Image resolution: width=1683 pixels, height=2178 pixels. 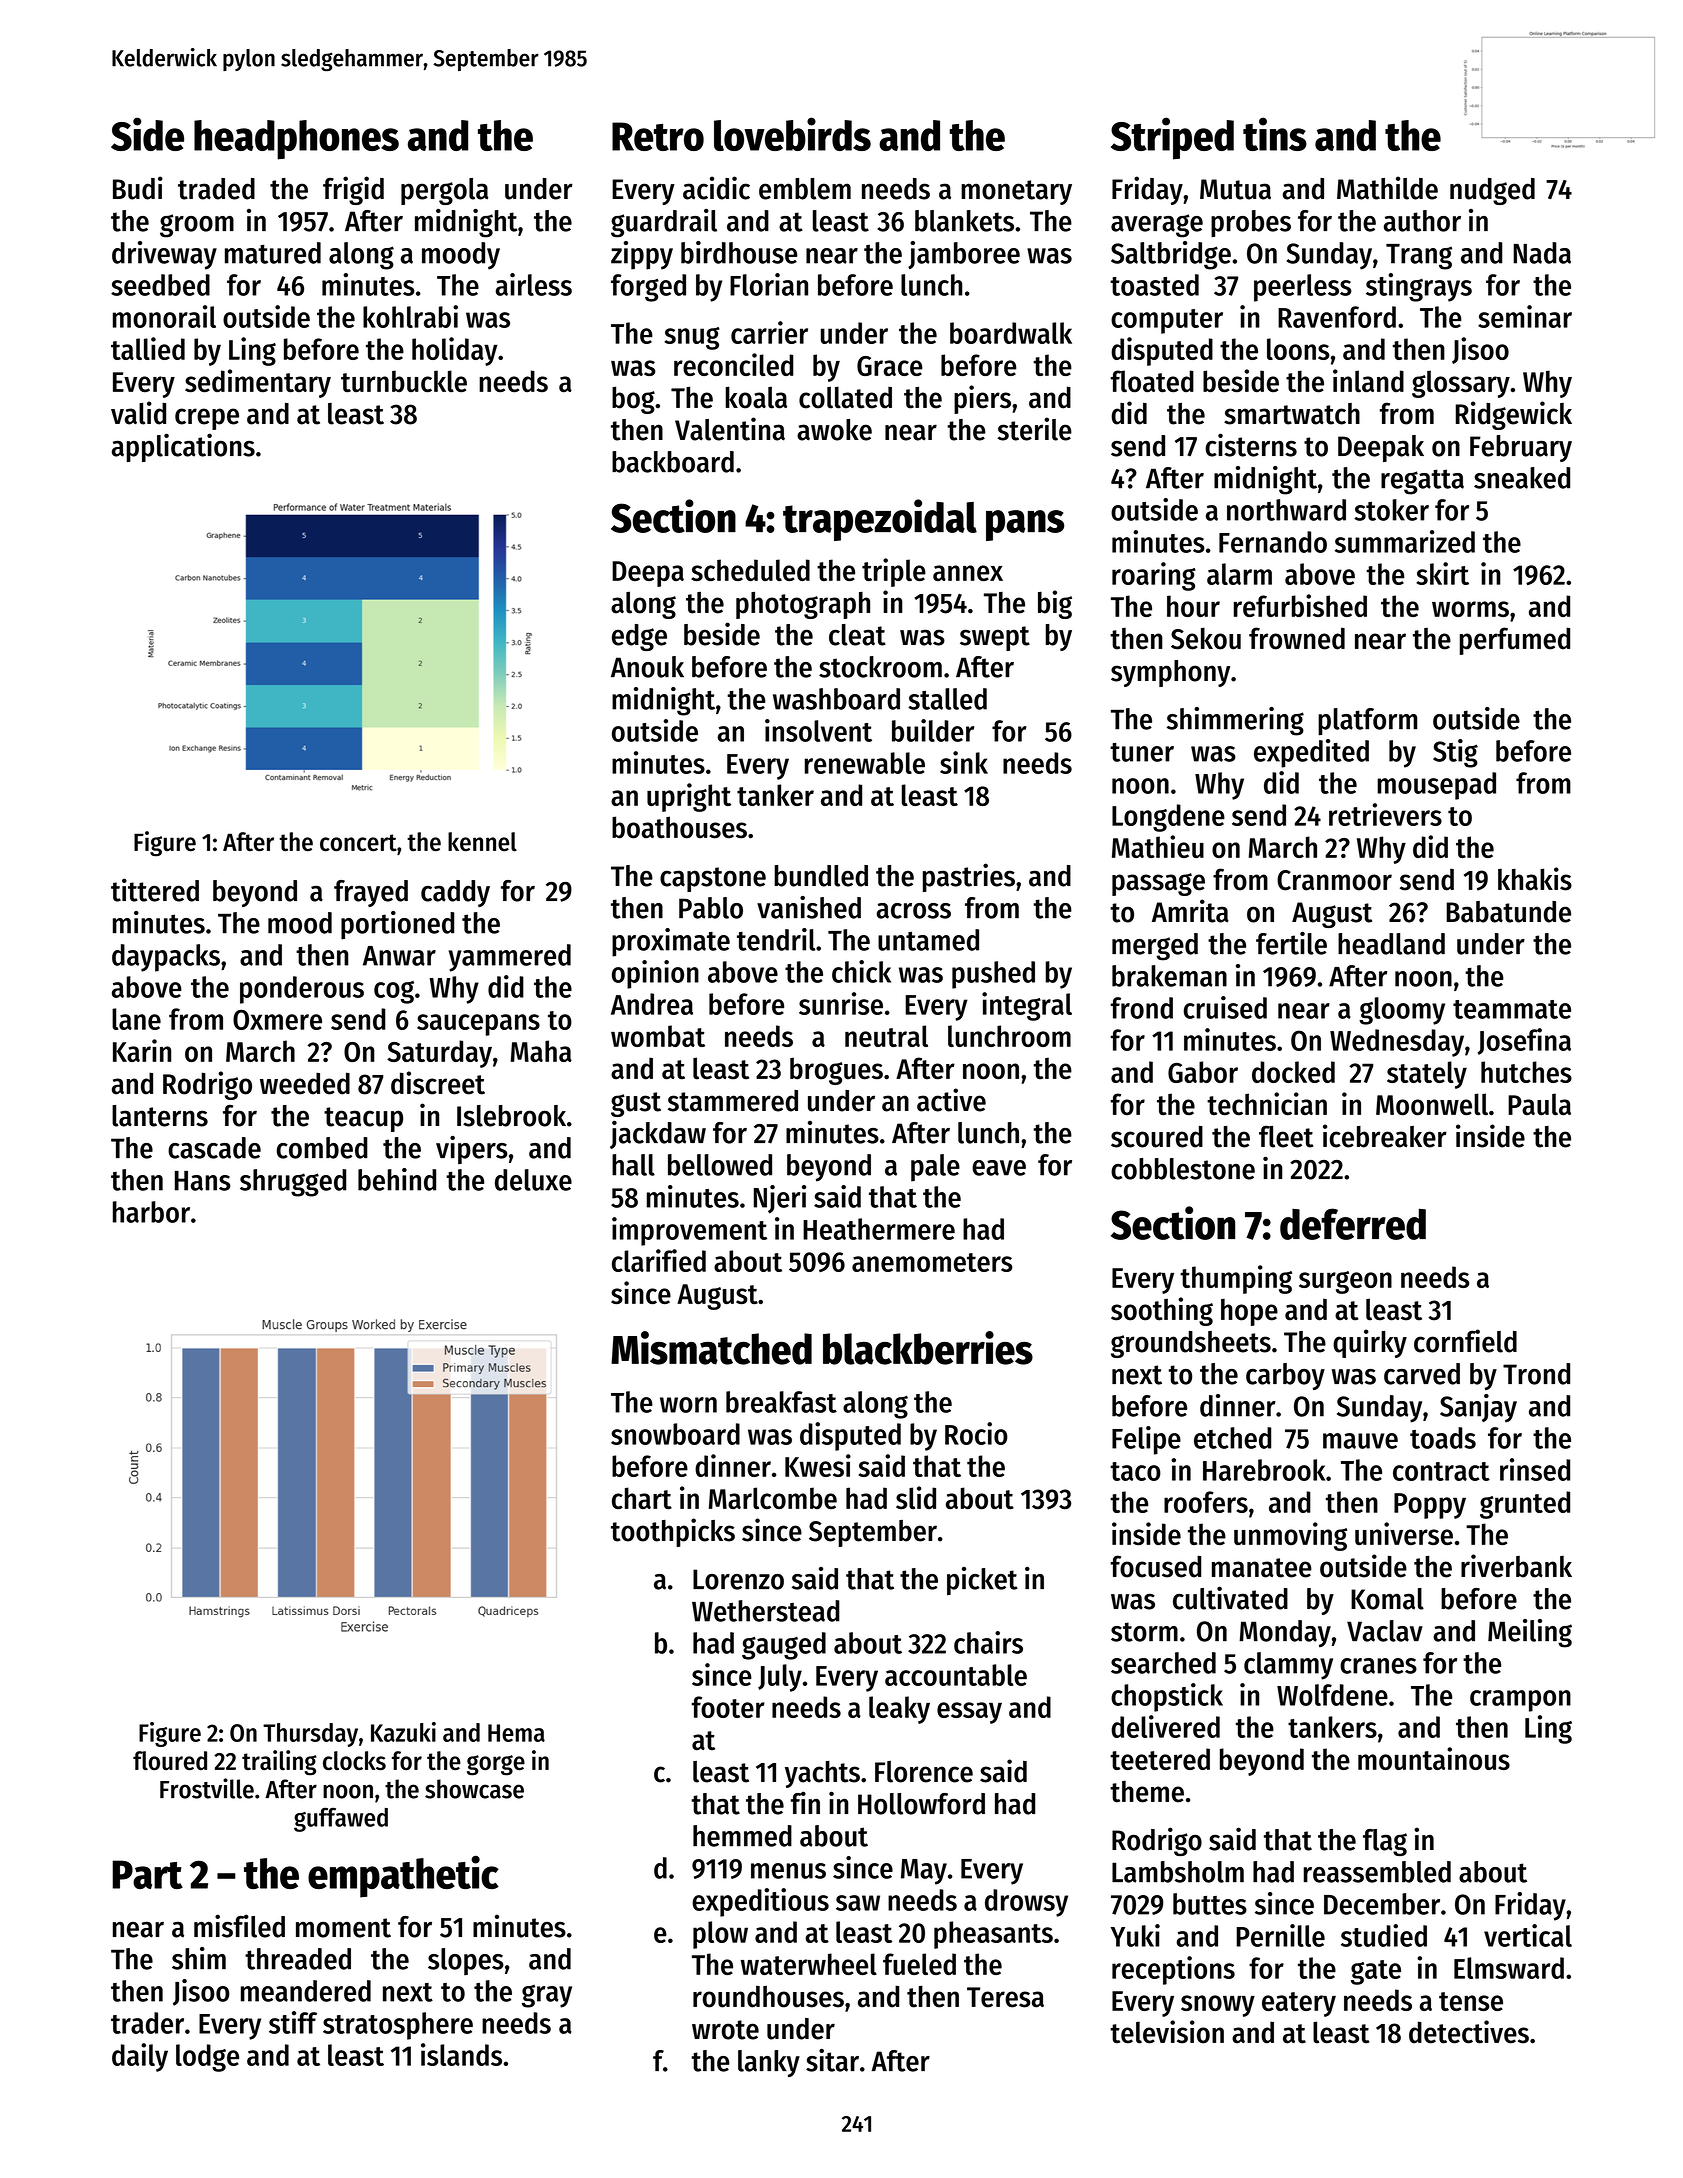 What do you see at coordinates (836, 1071) in the document?
I see `brogues` at bounding box center [836, 1071].
